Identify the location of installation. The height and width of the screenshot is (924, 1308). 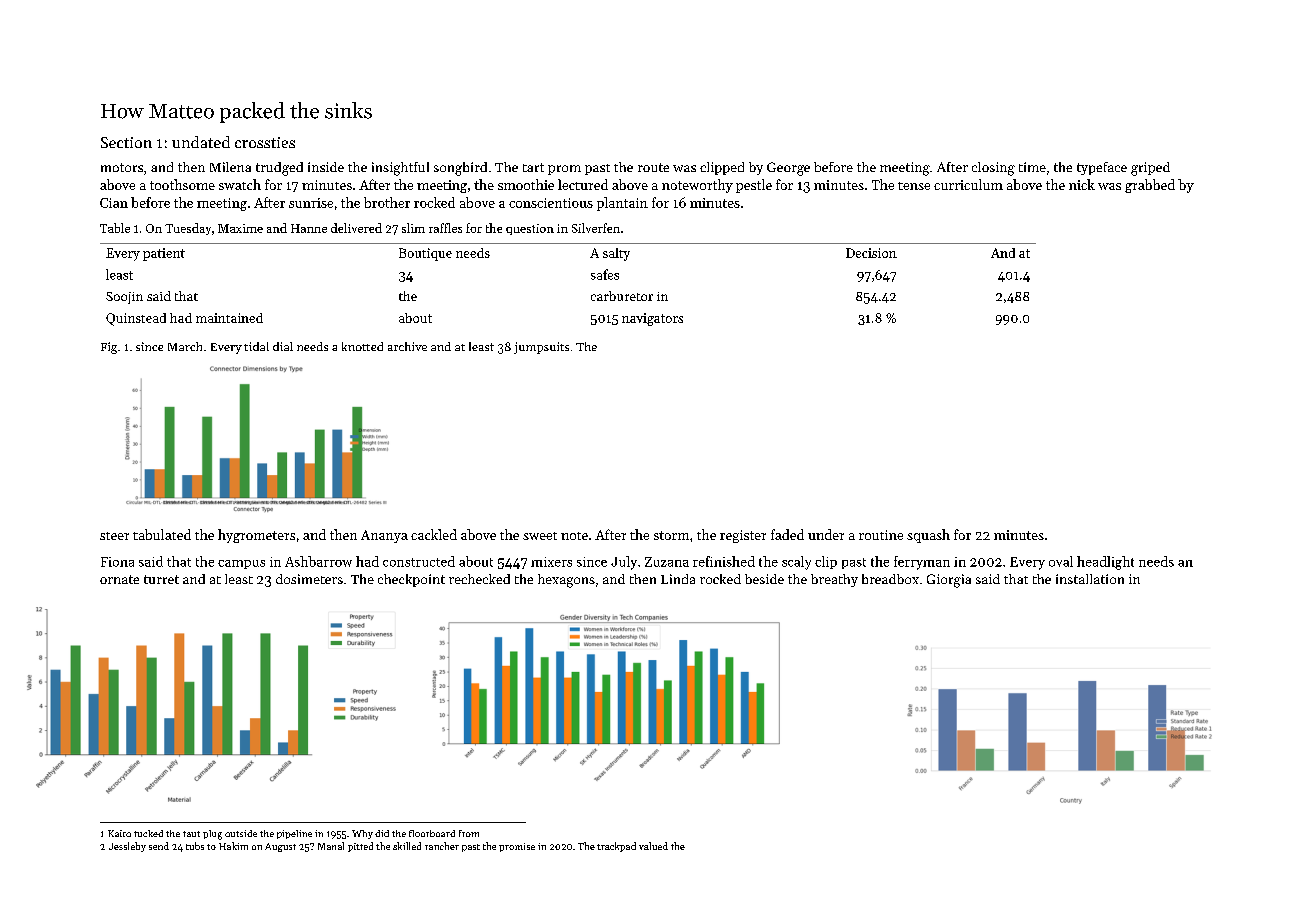
(1090, 579).
